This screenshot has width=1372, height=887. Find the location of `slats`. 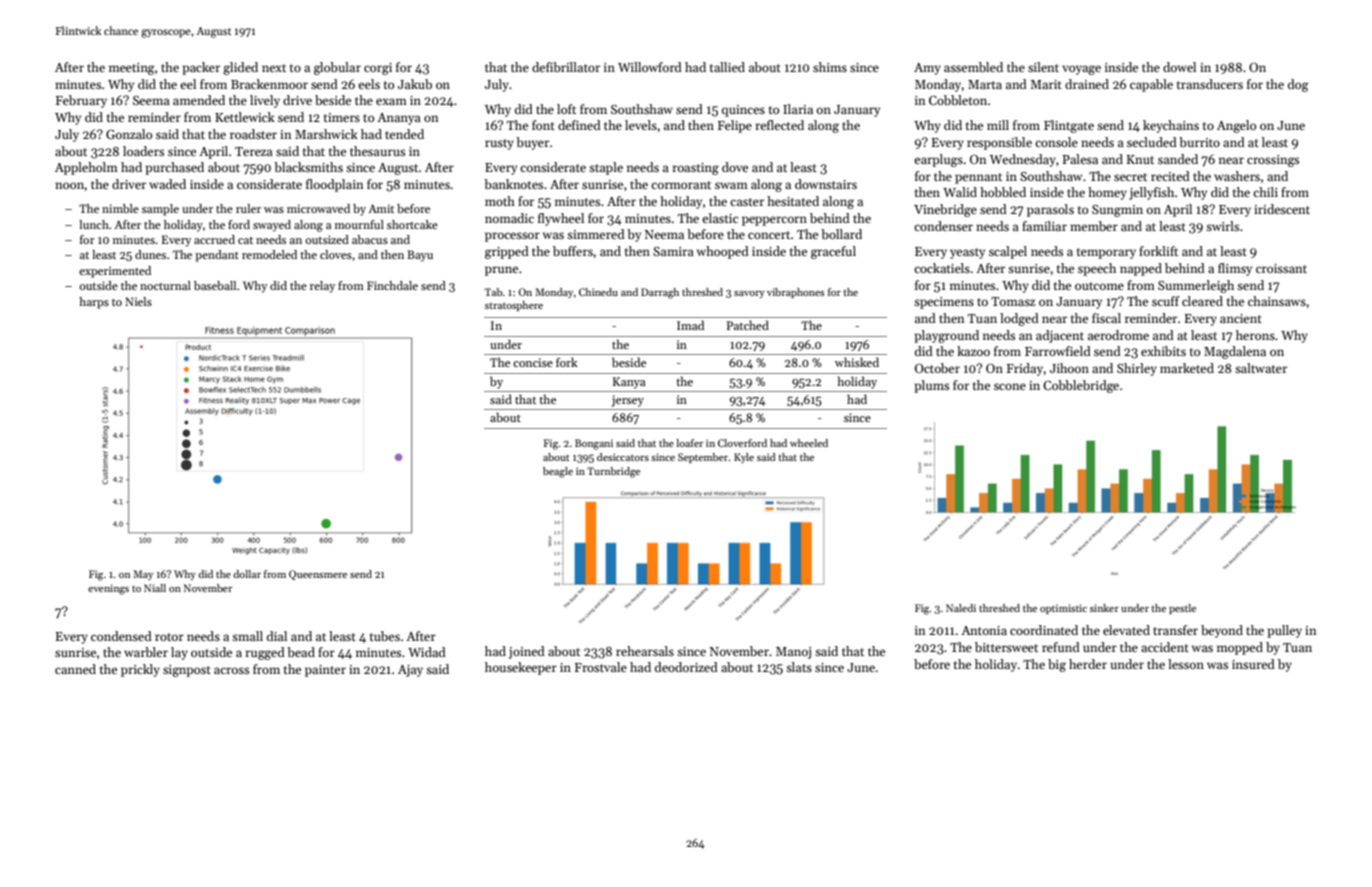

slats is located at coordinates (799, 667).
